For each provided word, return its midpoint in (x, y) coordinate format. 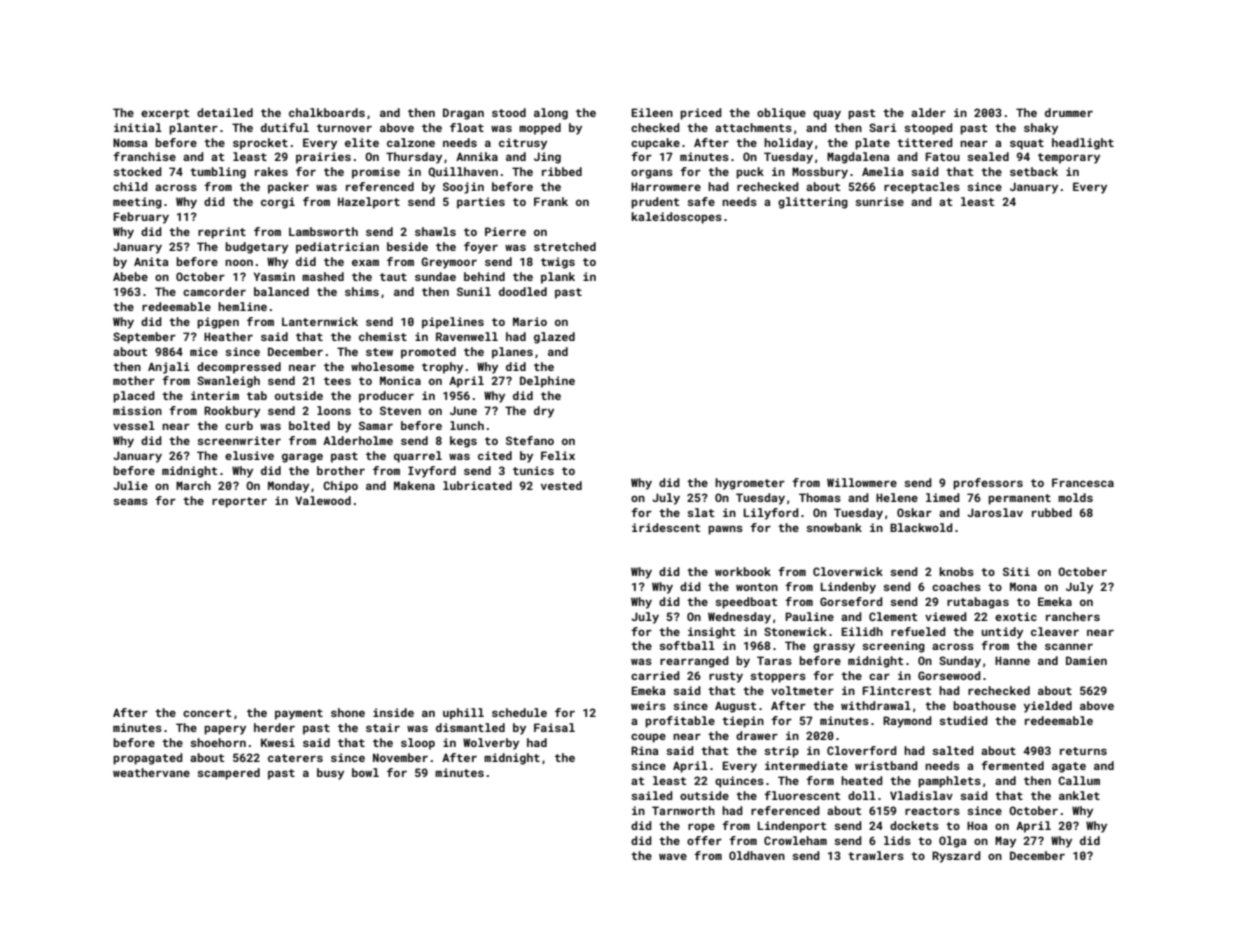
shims (362, 291)
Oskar (914, 512)
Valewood (323, 500)
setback (1034, 171)
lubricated (477, 485)
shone (348, 712)
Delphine (547, 382)
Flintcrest (897, 690)
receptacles (922, 188)
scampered (228, 774)
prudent (655, 203)
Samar (376, 425)
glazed (554, 338)
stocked (137, 171)
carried (655, 675)
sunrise (879, 201)
